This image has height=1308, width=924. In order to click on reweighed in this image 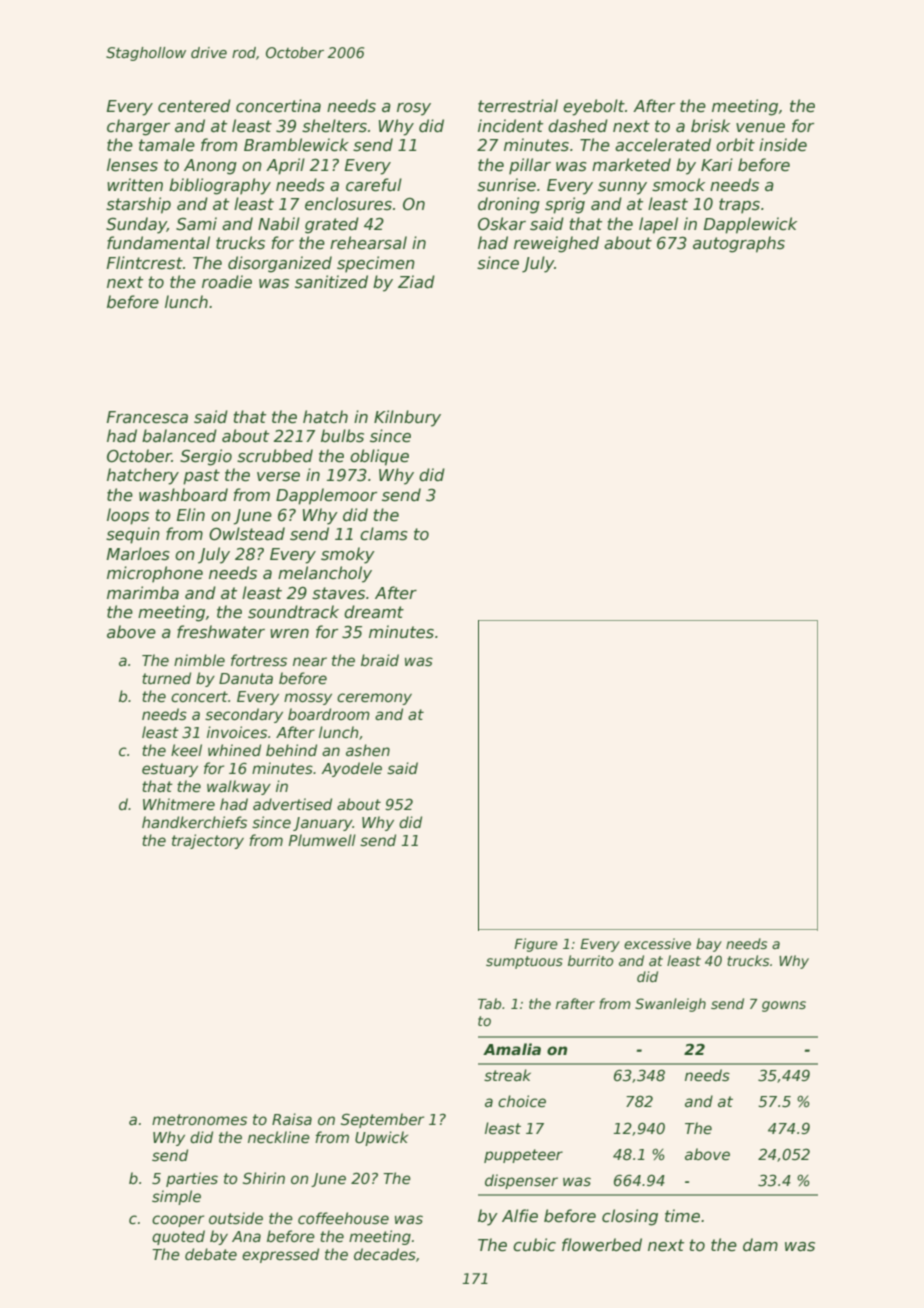, I will do `click(556, 244)`.
